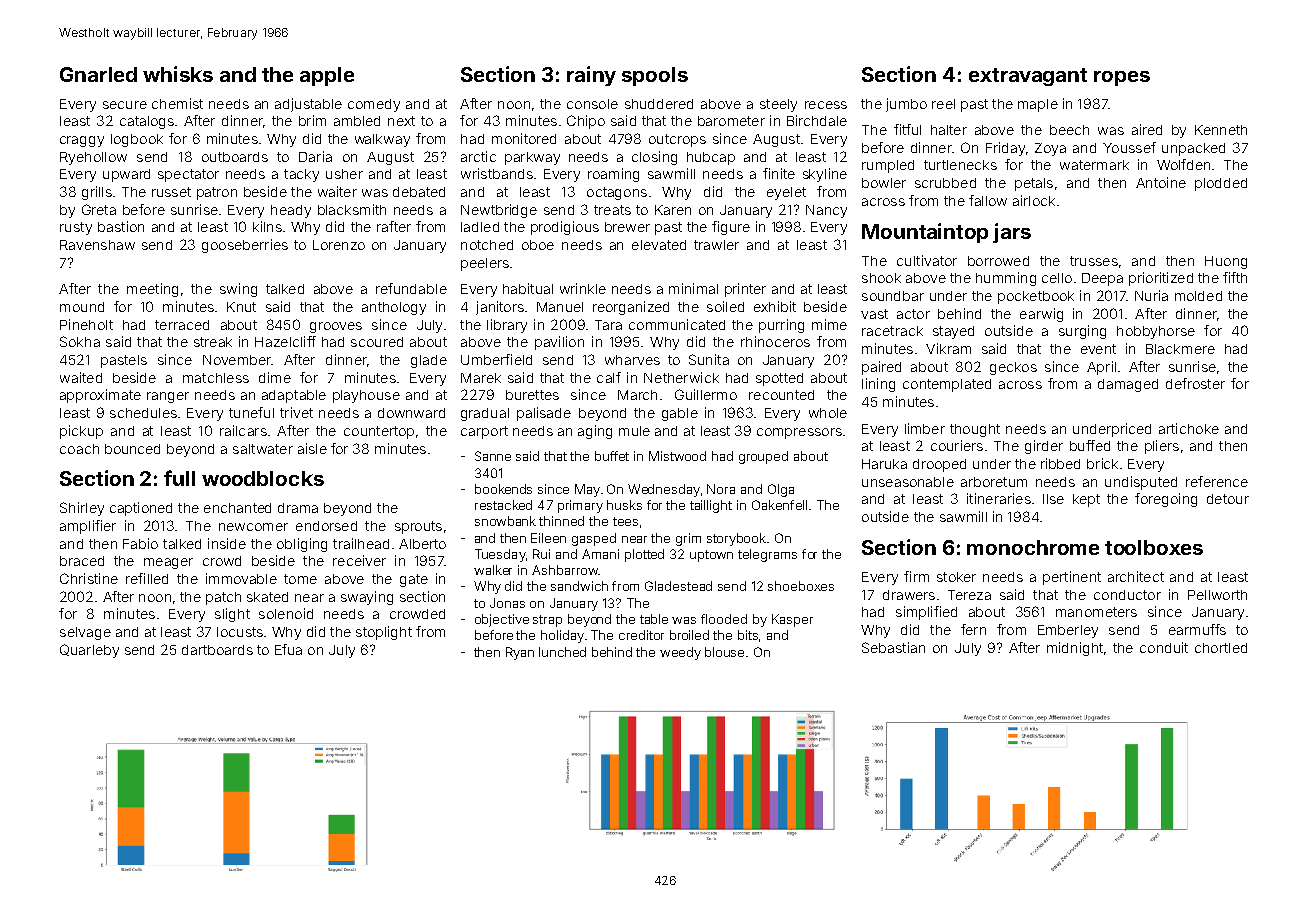  Describe the element at coordinates (178, 74) in the page. I see `whisks` at that location.
